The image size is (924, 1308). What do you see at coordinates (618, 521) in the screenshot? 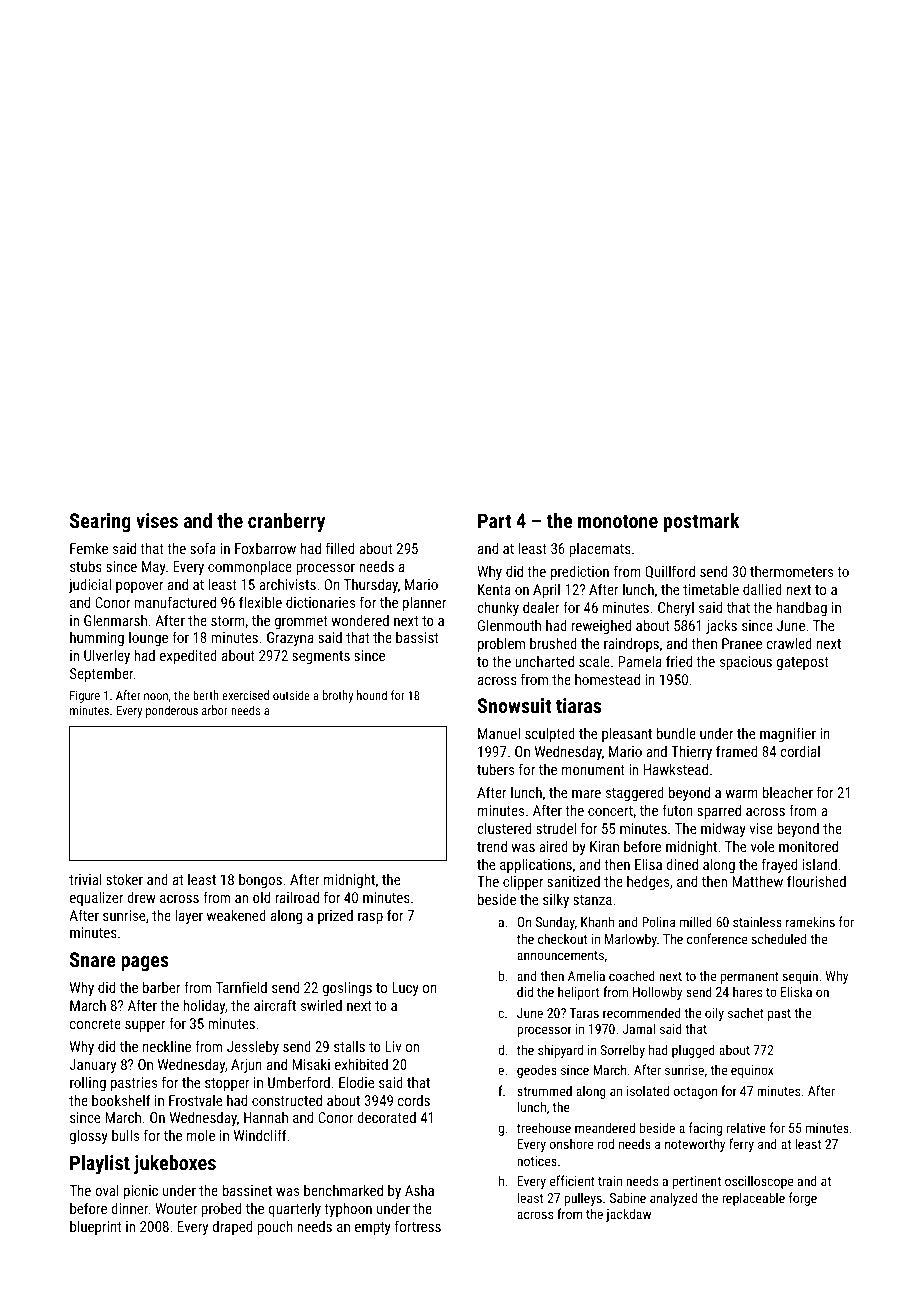
I see `monotone` at bounding box center [618, 521].
